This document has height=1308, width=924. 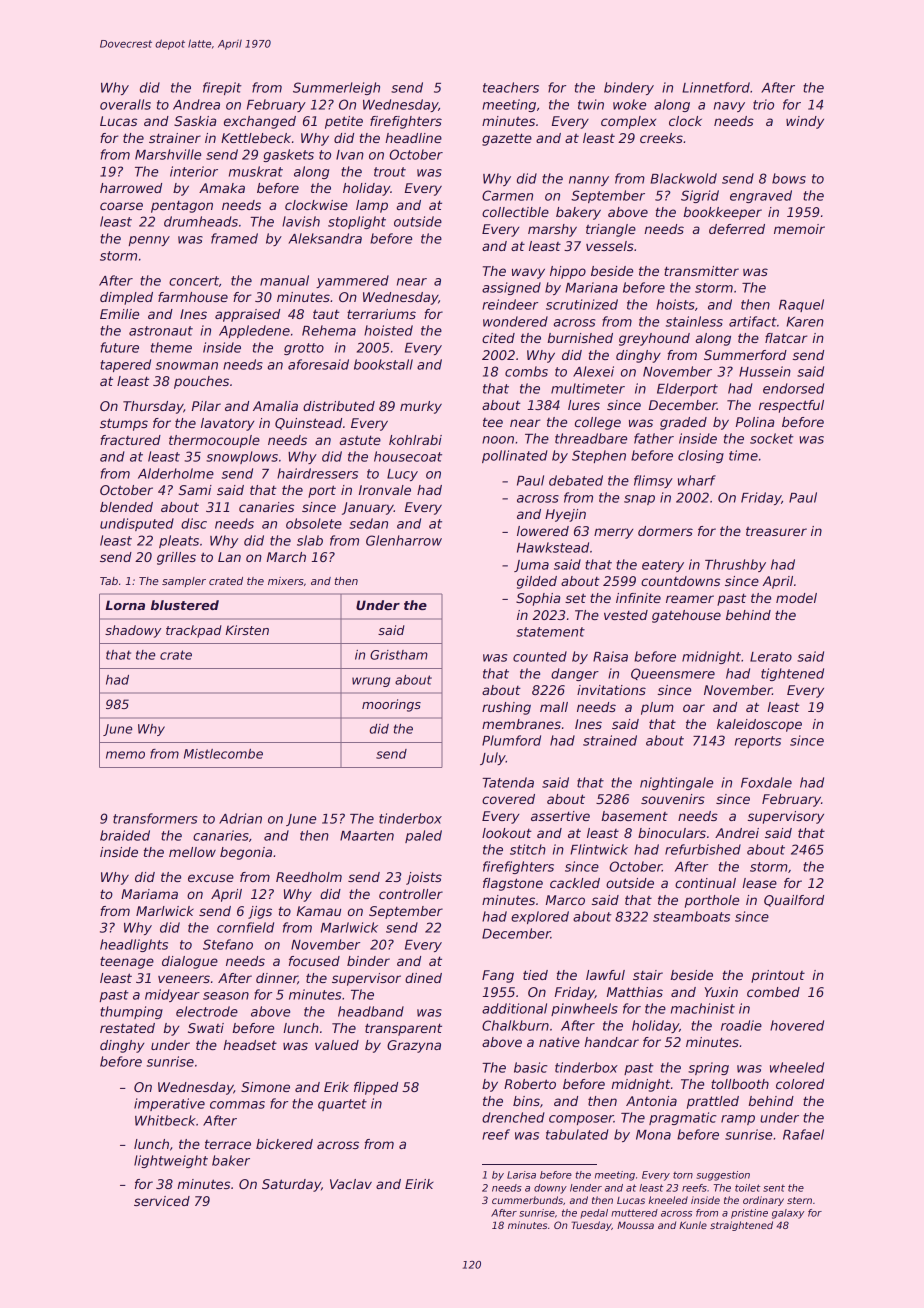 I want to click on shadowy, so click(x=133, y=631).
